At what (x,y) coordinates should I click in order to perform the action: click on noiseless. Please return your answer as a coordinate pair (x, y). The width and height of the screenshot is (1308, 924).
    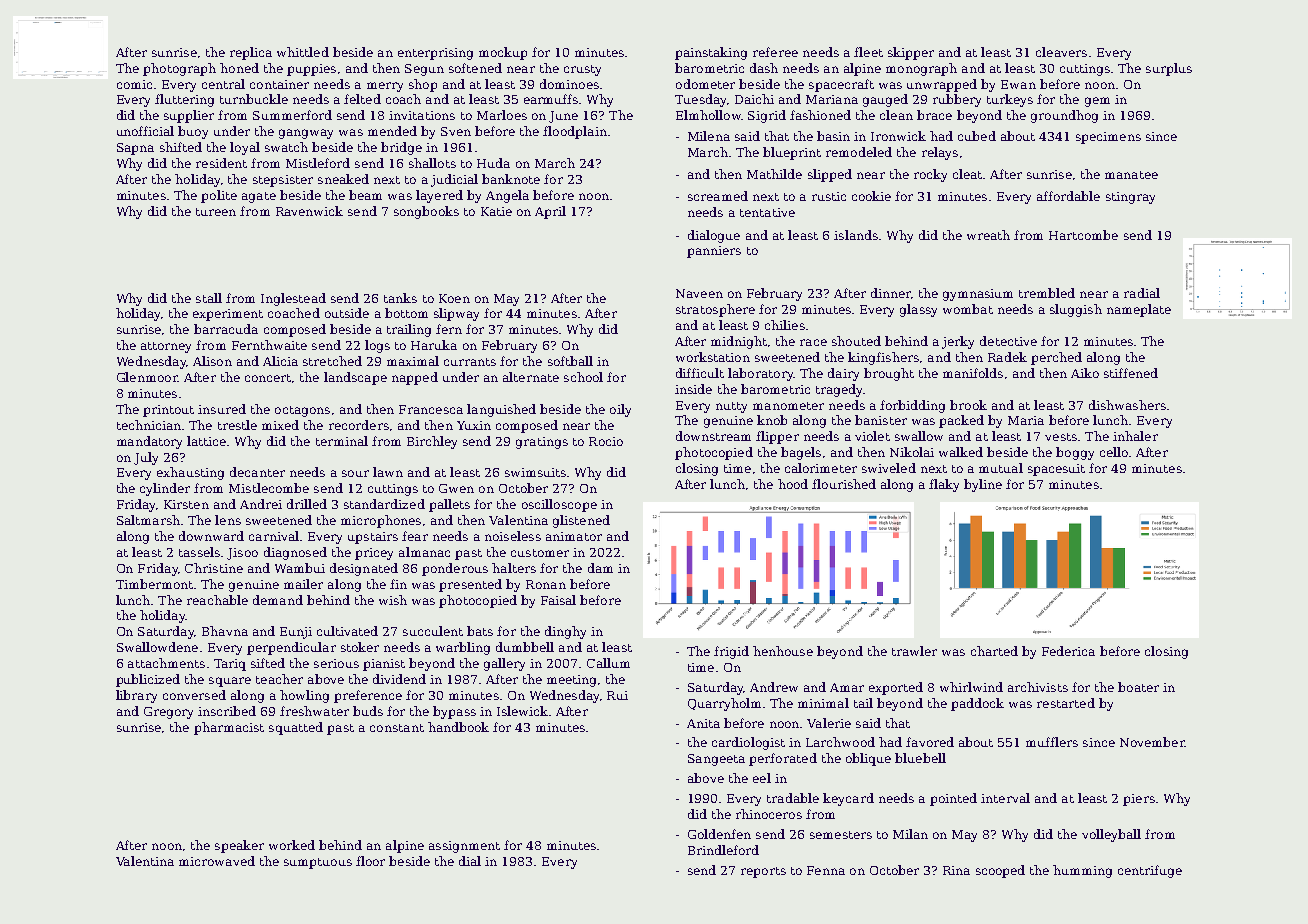
    Looking at the image, I should click on (513, 536).
